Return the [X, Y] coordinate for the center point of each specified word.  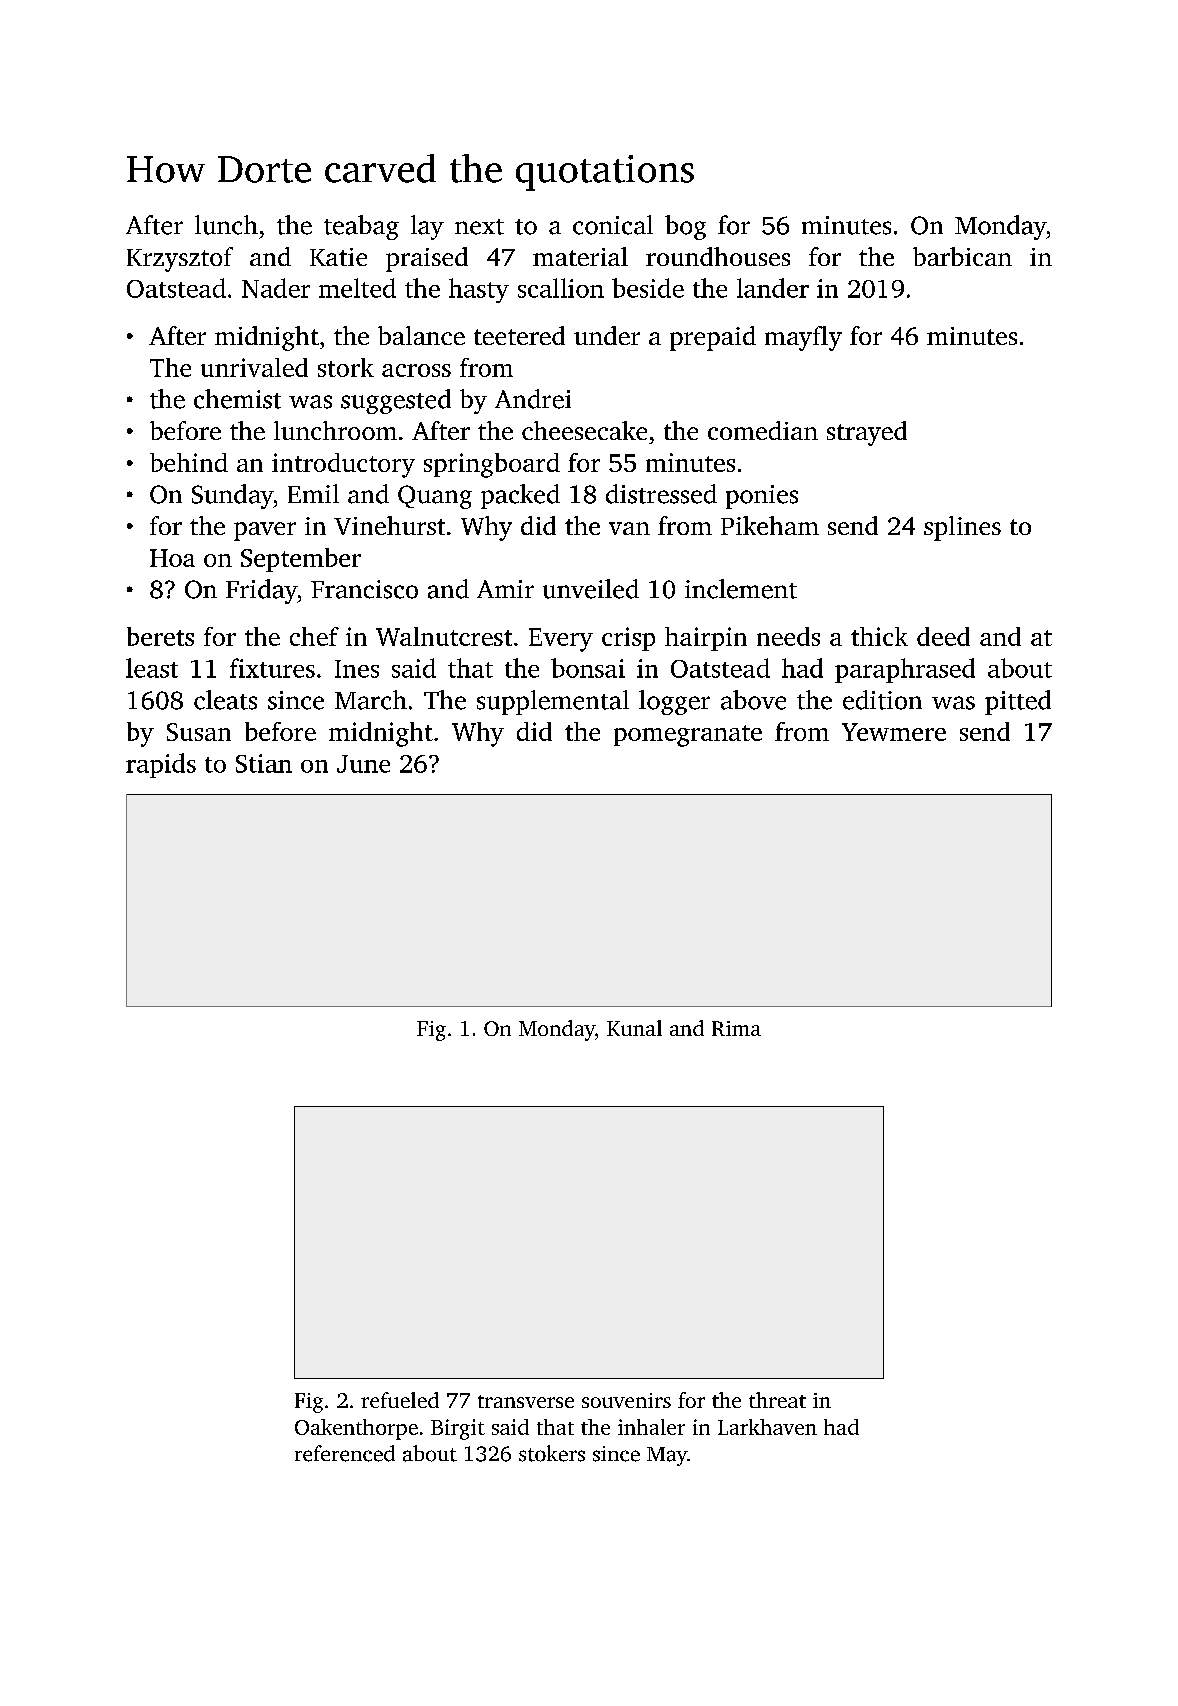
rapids [161, 765]
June [363, 764]
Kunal [634, 1028]
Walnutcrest [444, 636]
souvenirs [626, 1400]
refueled [400, 1400]
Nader [276, 288]
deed [943, 636]
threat [777, 1400]
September [301, 560]
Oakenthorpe [356, 1429]
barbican [962, 256]
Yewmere [894, 732]
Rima [736, 1028]
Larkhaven [767, 1427]
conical [613, 225]
